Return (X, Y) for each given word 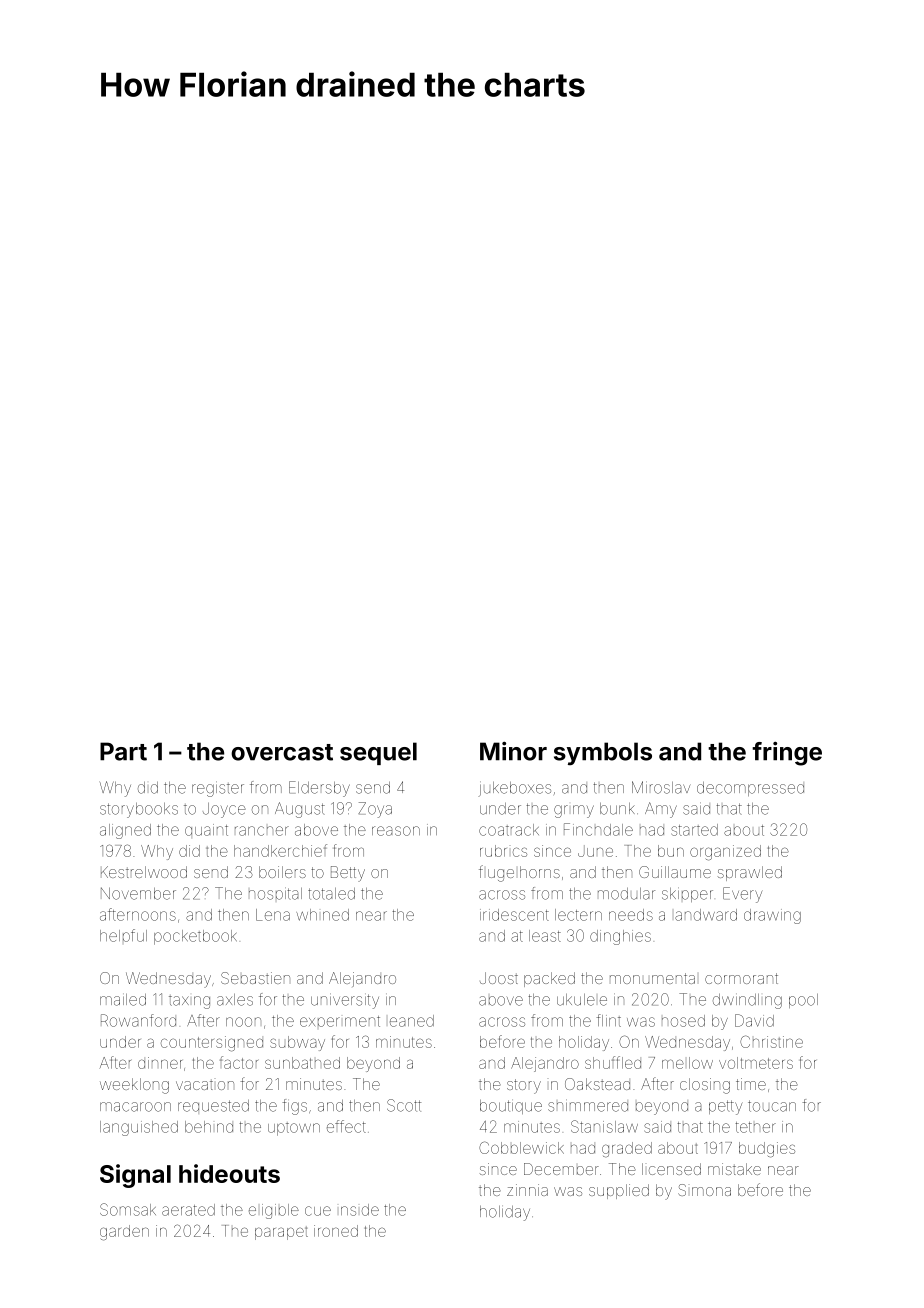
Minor (513, 751)
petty (725, 1107)
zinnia (527, 1190)
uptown (294, 1129)
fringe (787, 754)
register (218, 789)
